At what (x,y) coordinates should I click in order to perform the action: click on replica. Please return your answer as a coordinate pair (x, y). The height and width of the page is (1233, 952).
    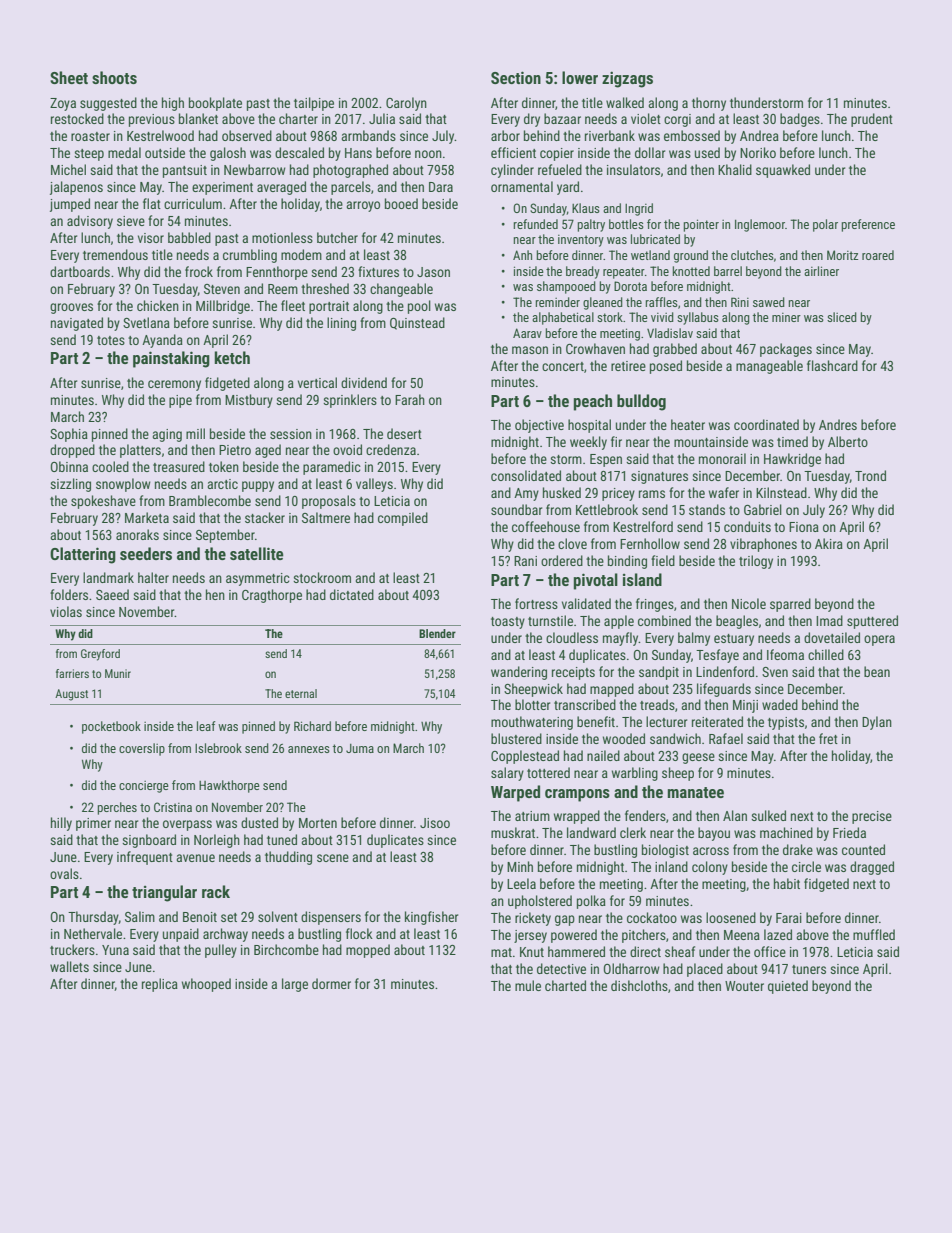
    Looking at the image, I should click on (160, 985).
